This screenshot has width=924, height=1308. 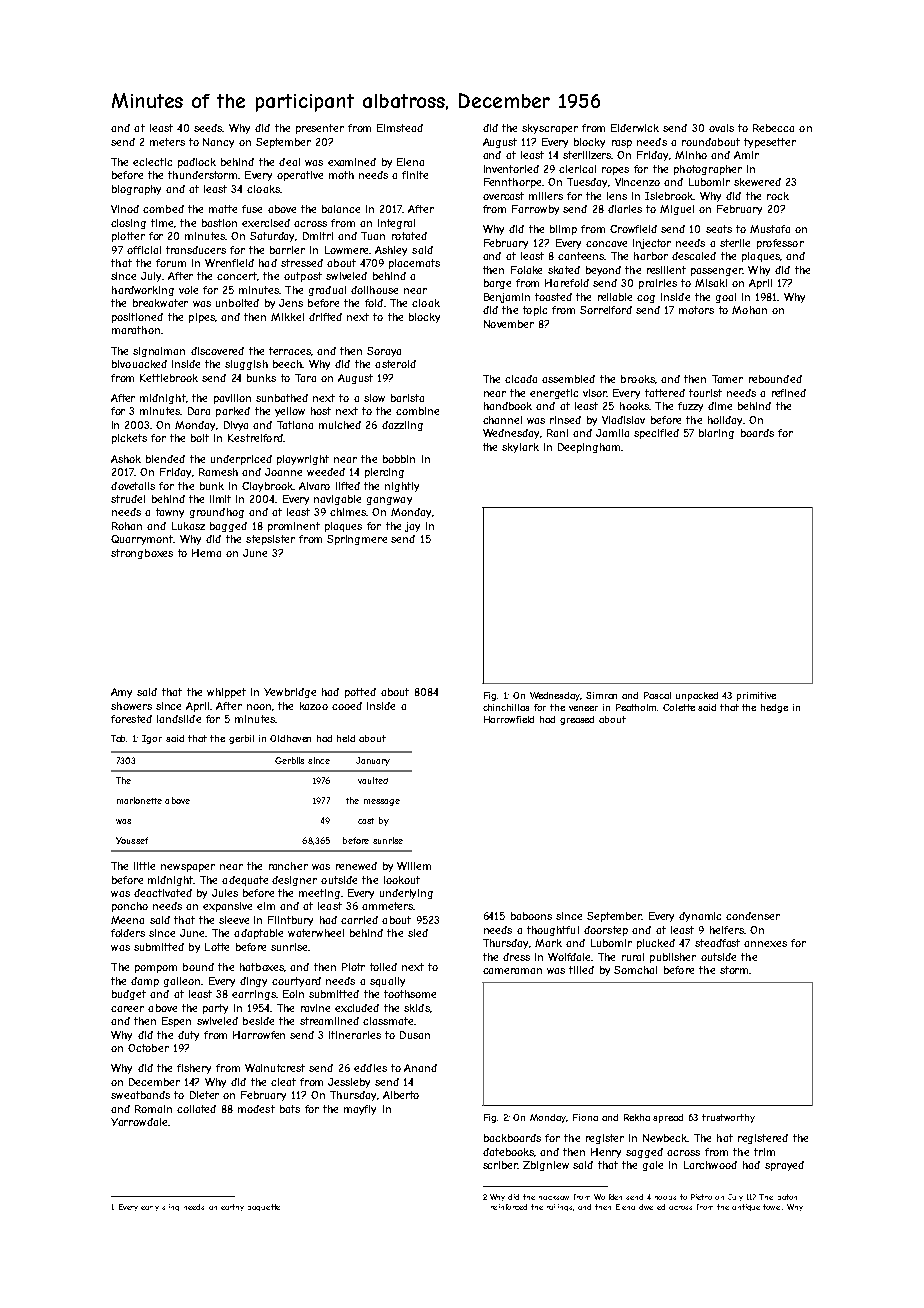 I want to click on strongboxes, so click(x=142, y=554).
